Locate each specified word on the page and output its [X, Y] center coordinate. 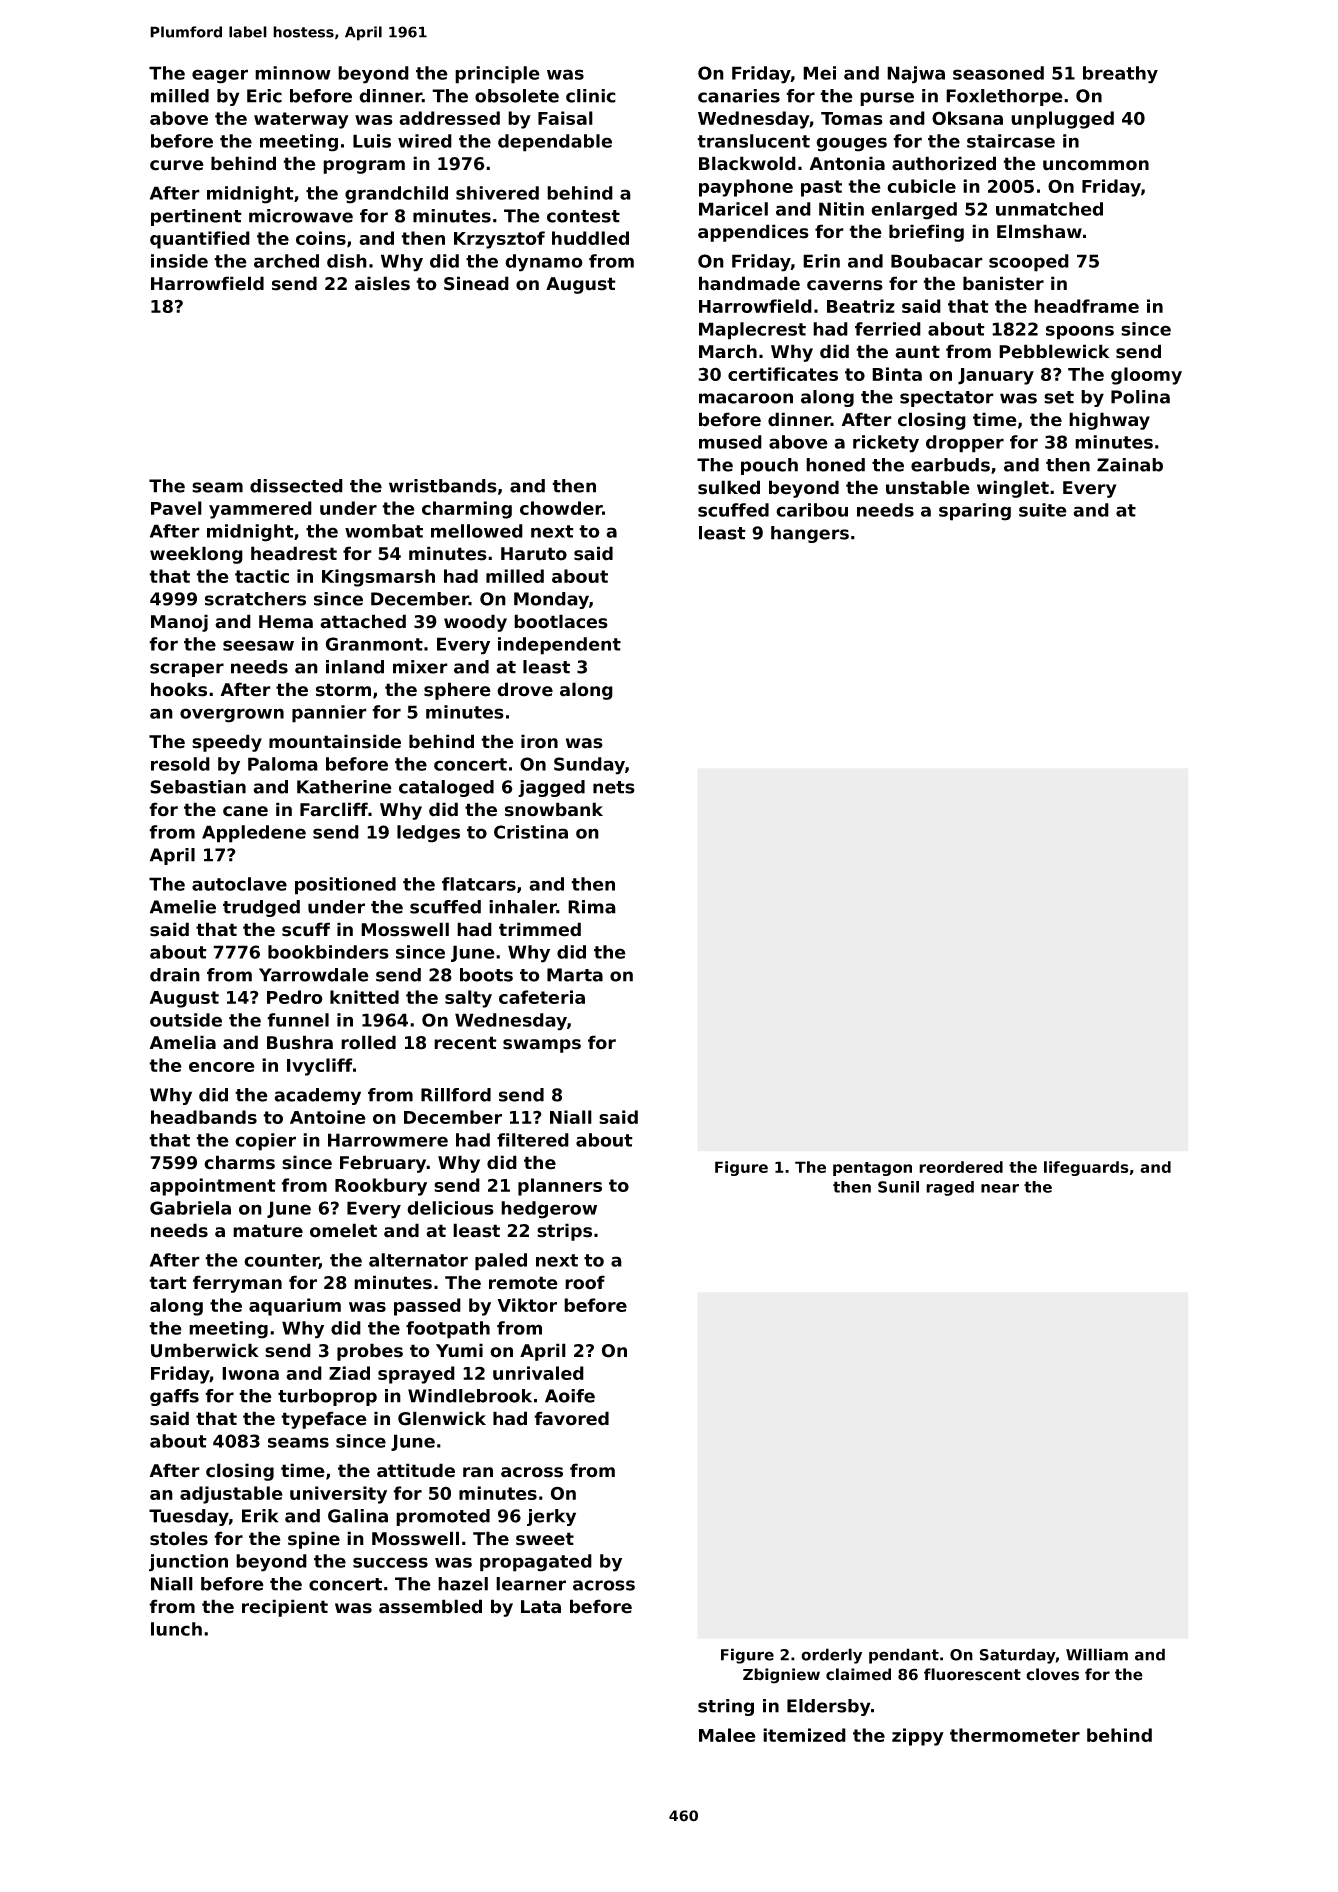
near [1000, 1188]
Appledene [254, 834]
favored [571, 1418]
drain [175, 975]
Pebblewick [1054, 351]
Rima [592, 907]
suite [1043, 510]
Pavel [176, 508]
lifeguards [1086, 1168]
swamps [542, 1046]
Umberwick [205, 1350]
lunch [176, 1629]
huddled [590, 238]
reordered [961, 1167]
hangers [810, 534]
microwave [301, 216]
